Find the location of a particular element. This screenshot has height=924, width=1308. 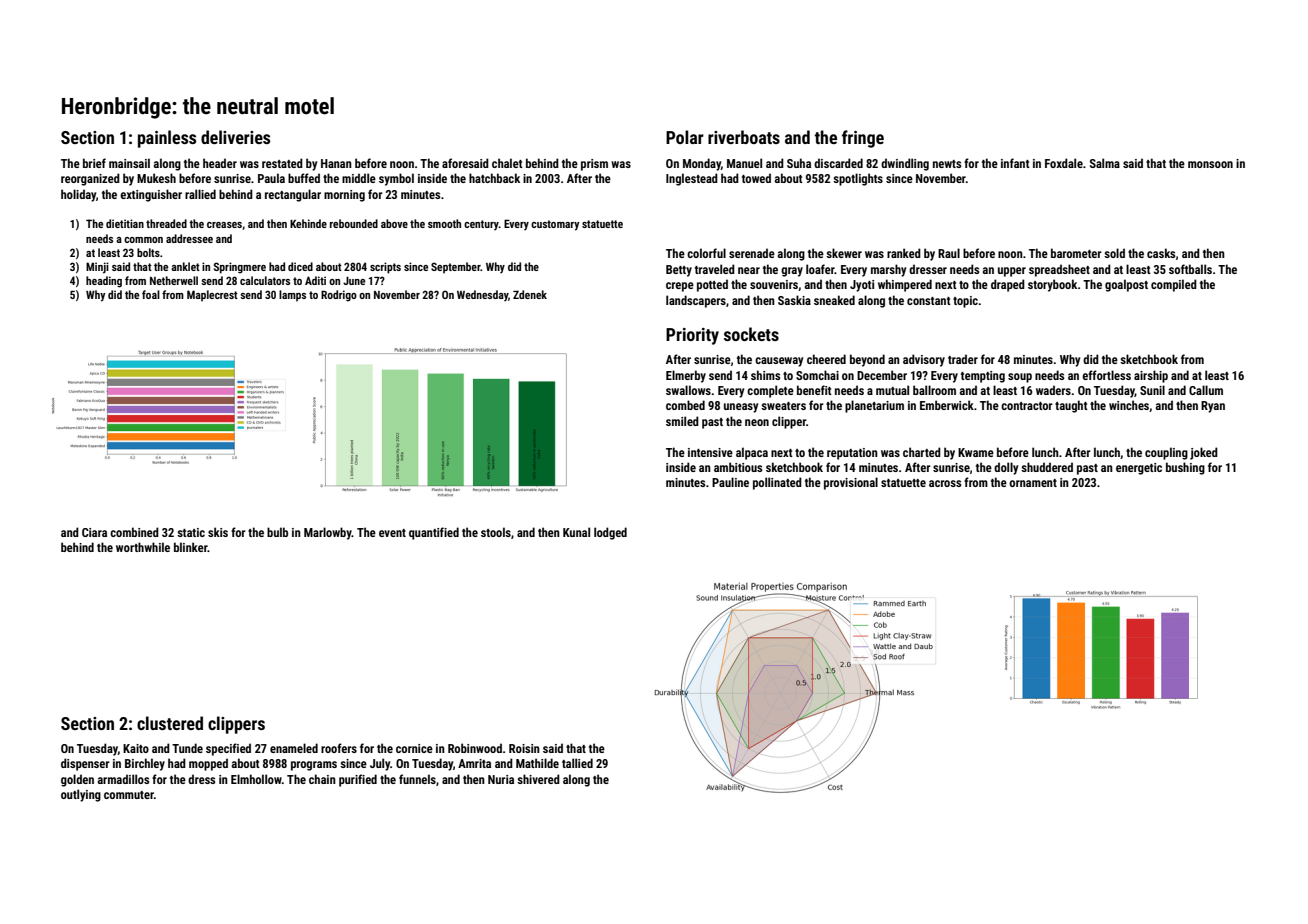

casks is located at coordinates (1161, 253).
